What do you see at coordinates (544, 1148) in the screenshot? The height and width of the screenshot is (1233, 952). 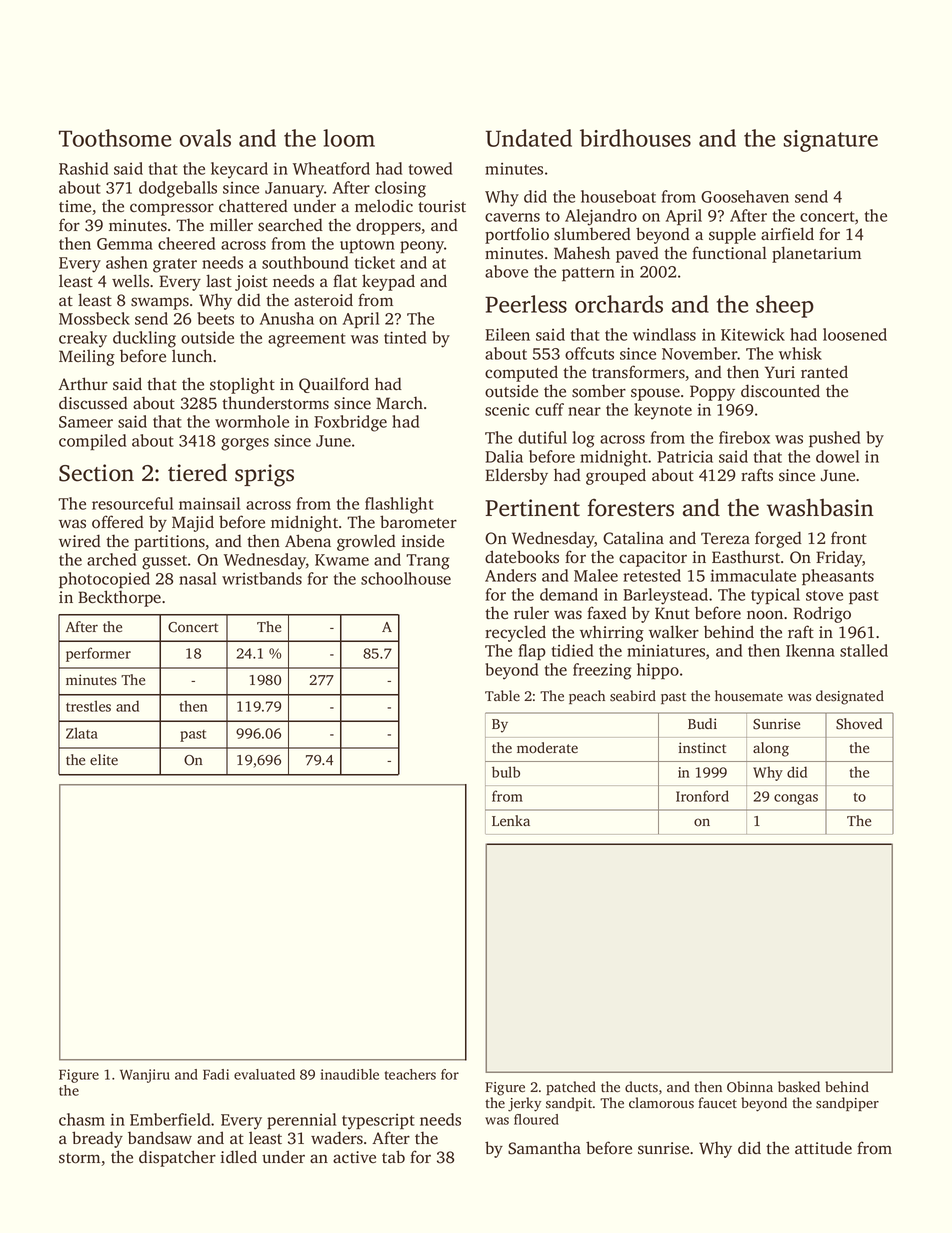 I see `Samantha` at bounding box center [544, 1148].
